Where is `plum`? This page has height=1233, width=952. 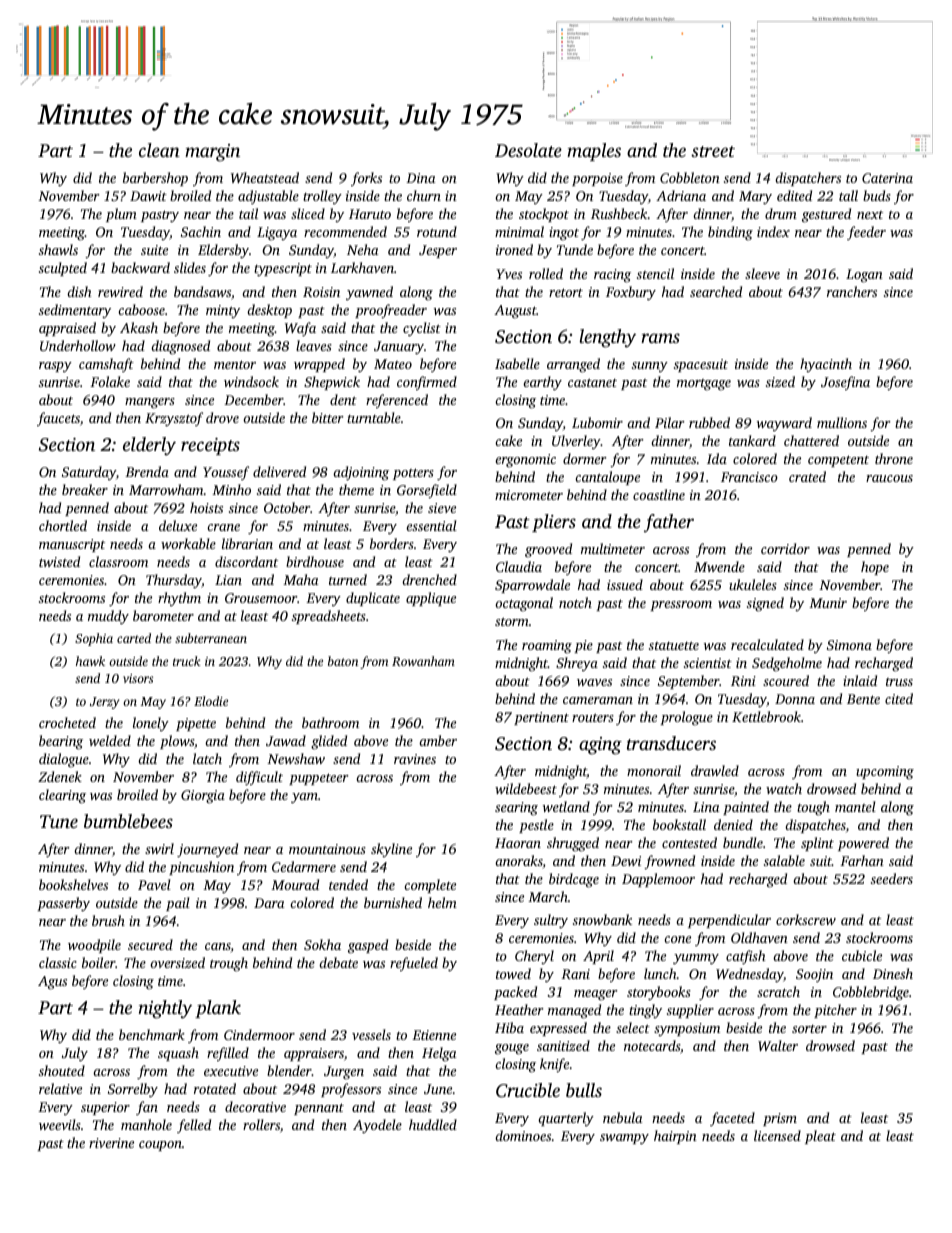 plum is located at coordinates (121, 215).
